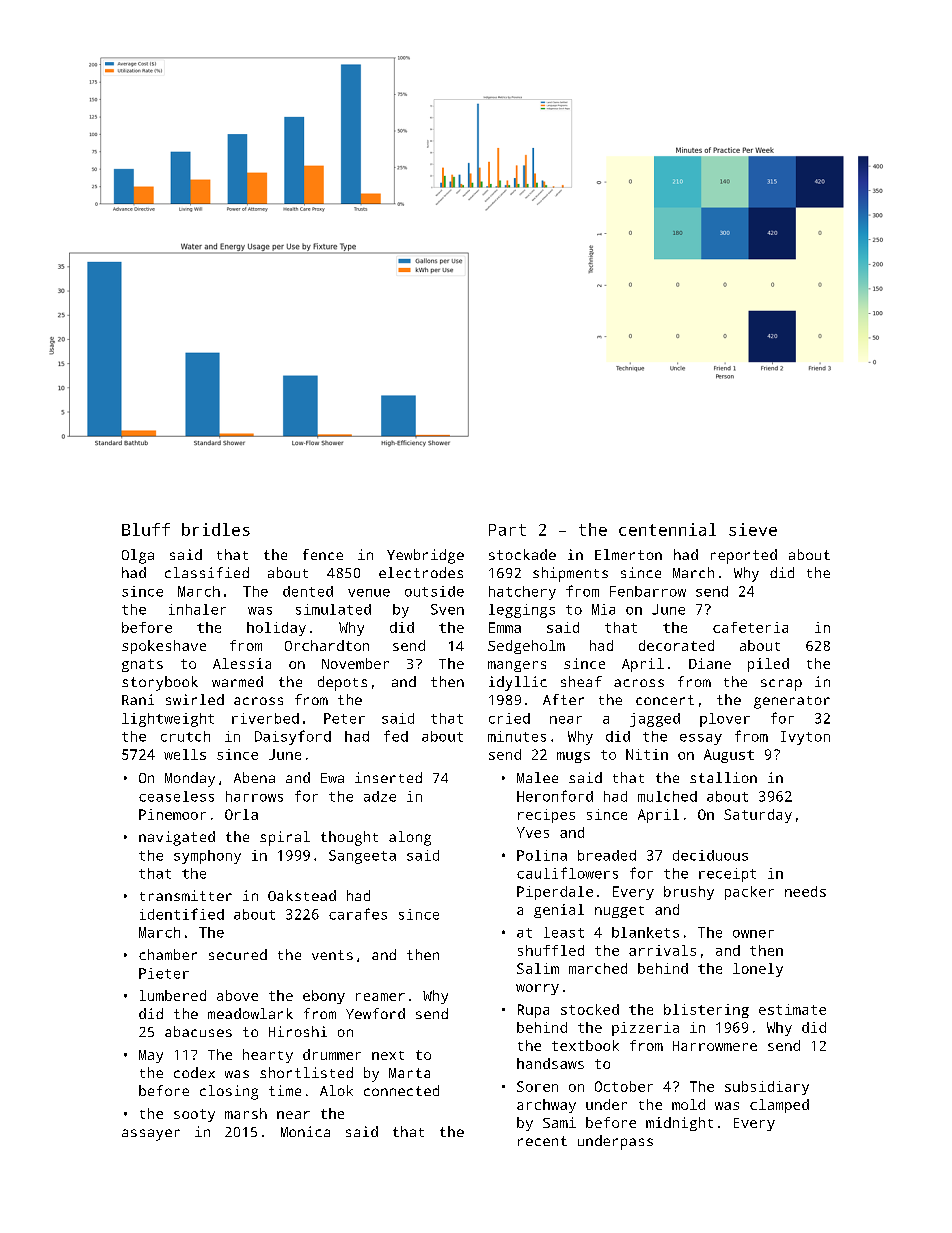 This screenshot has height=1233, width=952. I want to click on After, so click(563, 699).
